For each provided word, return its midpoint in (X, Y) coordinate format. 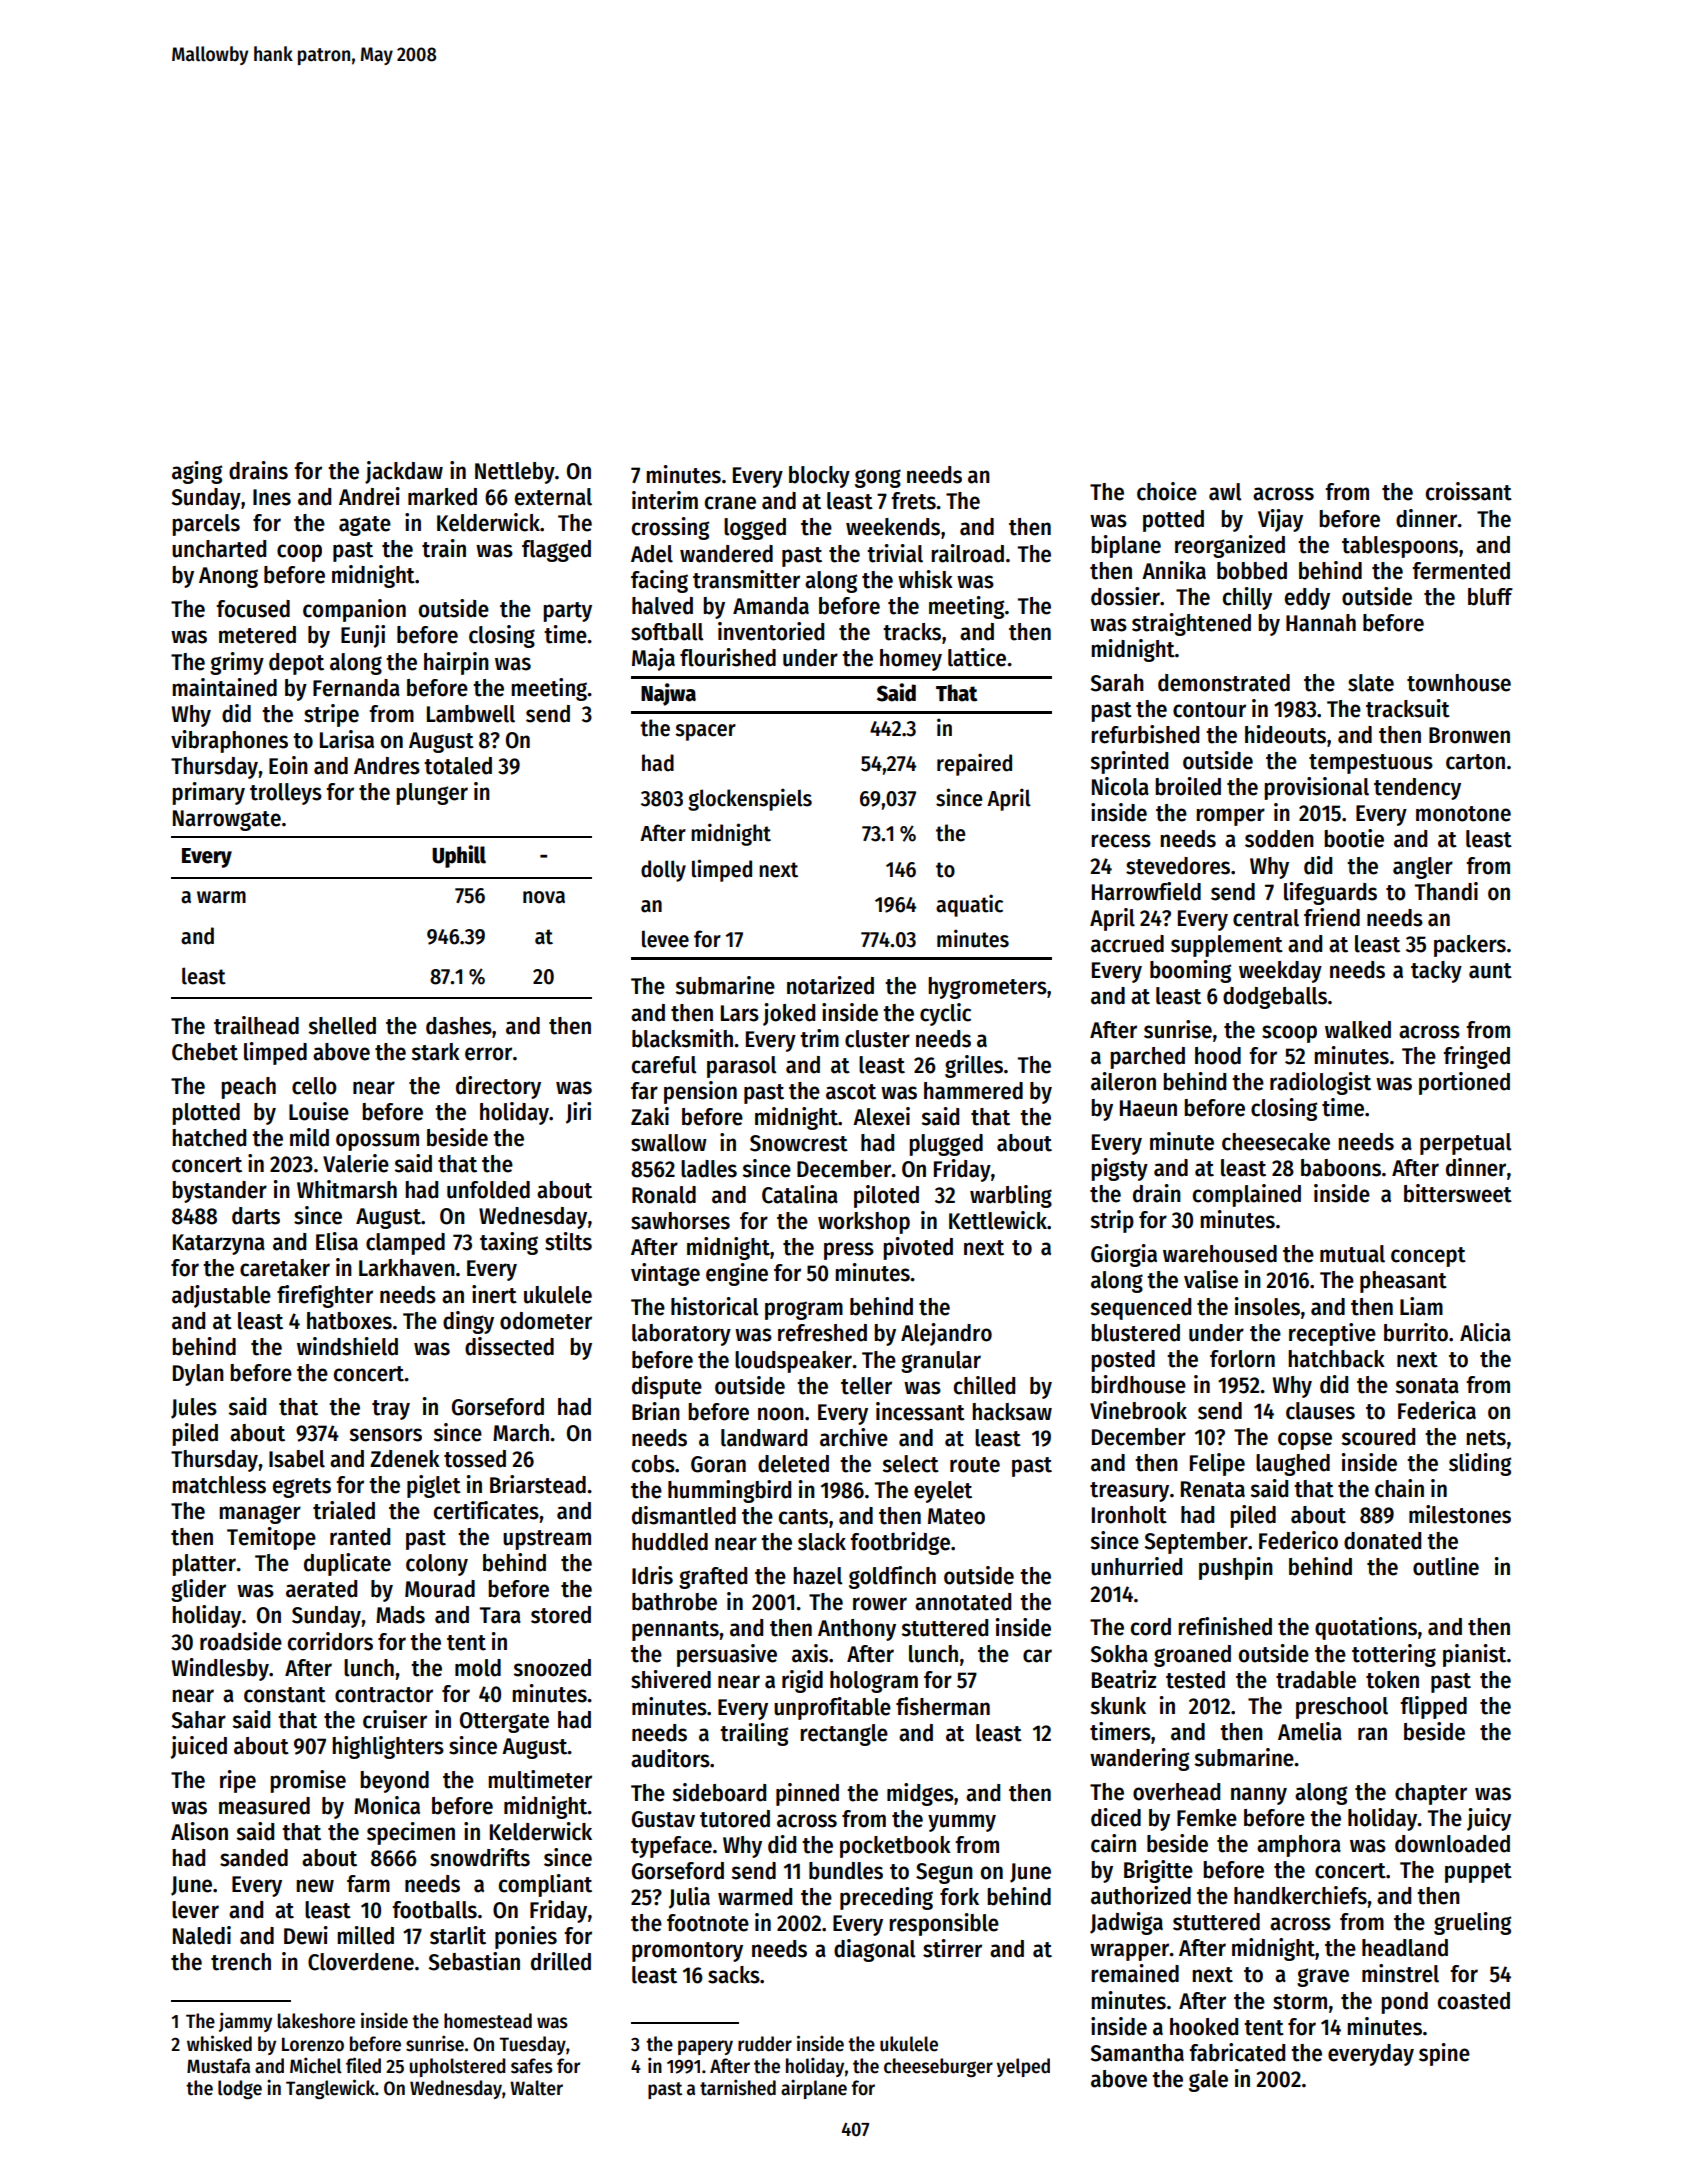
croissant (1469, 491)
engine (737, 1274)
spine (1444, 2054)
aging (197, 472)
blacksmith (682, 1038)
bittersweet (1458, 1193)
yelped (1023, 2067)
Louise (319, 1111)
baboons (1341, 1168)
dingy (468, 1322)
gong (878, 478)
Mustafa (218, 2066)
